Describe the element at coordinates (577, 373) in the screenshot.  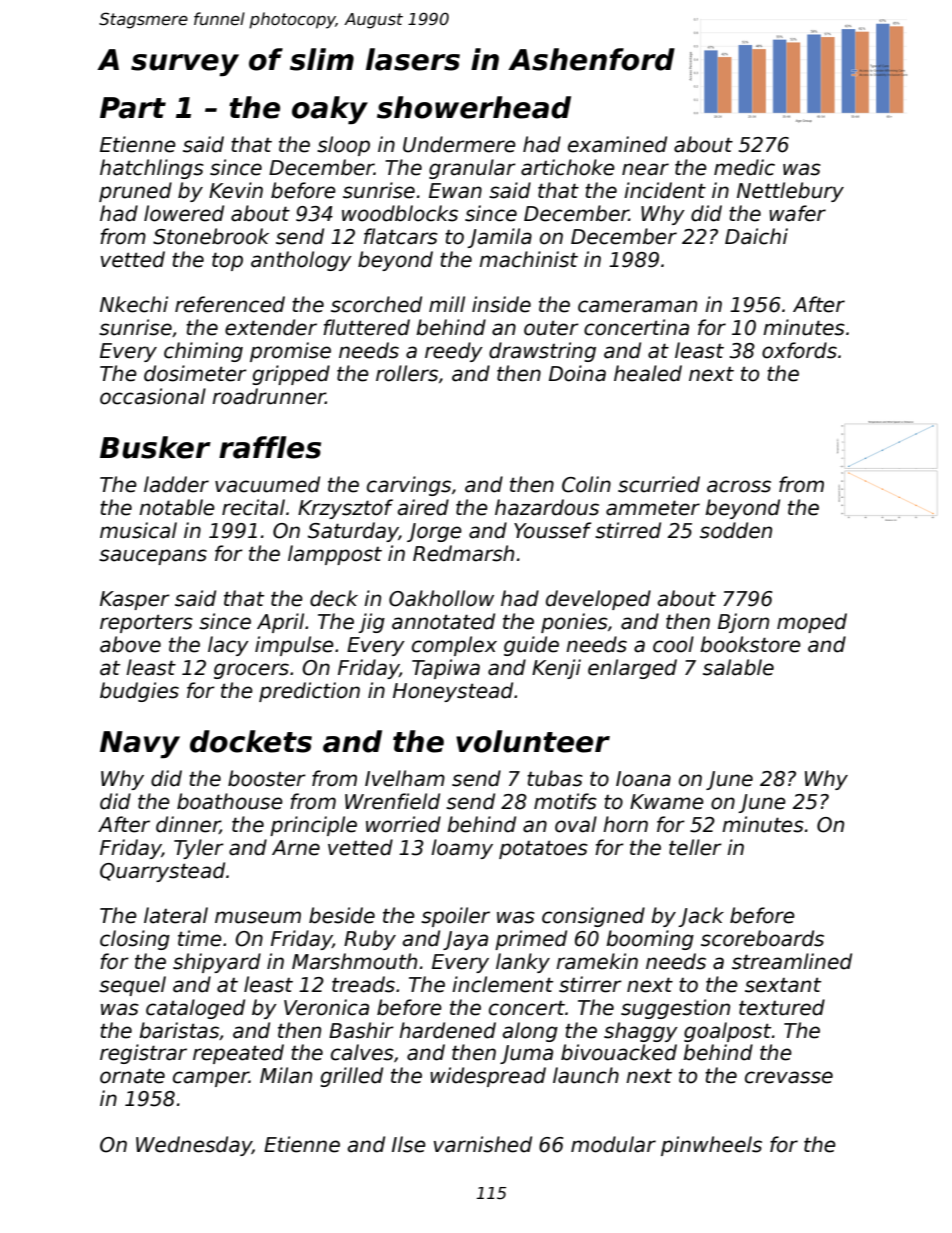
I see `Doina` at that location.
